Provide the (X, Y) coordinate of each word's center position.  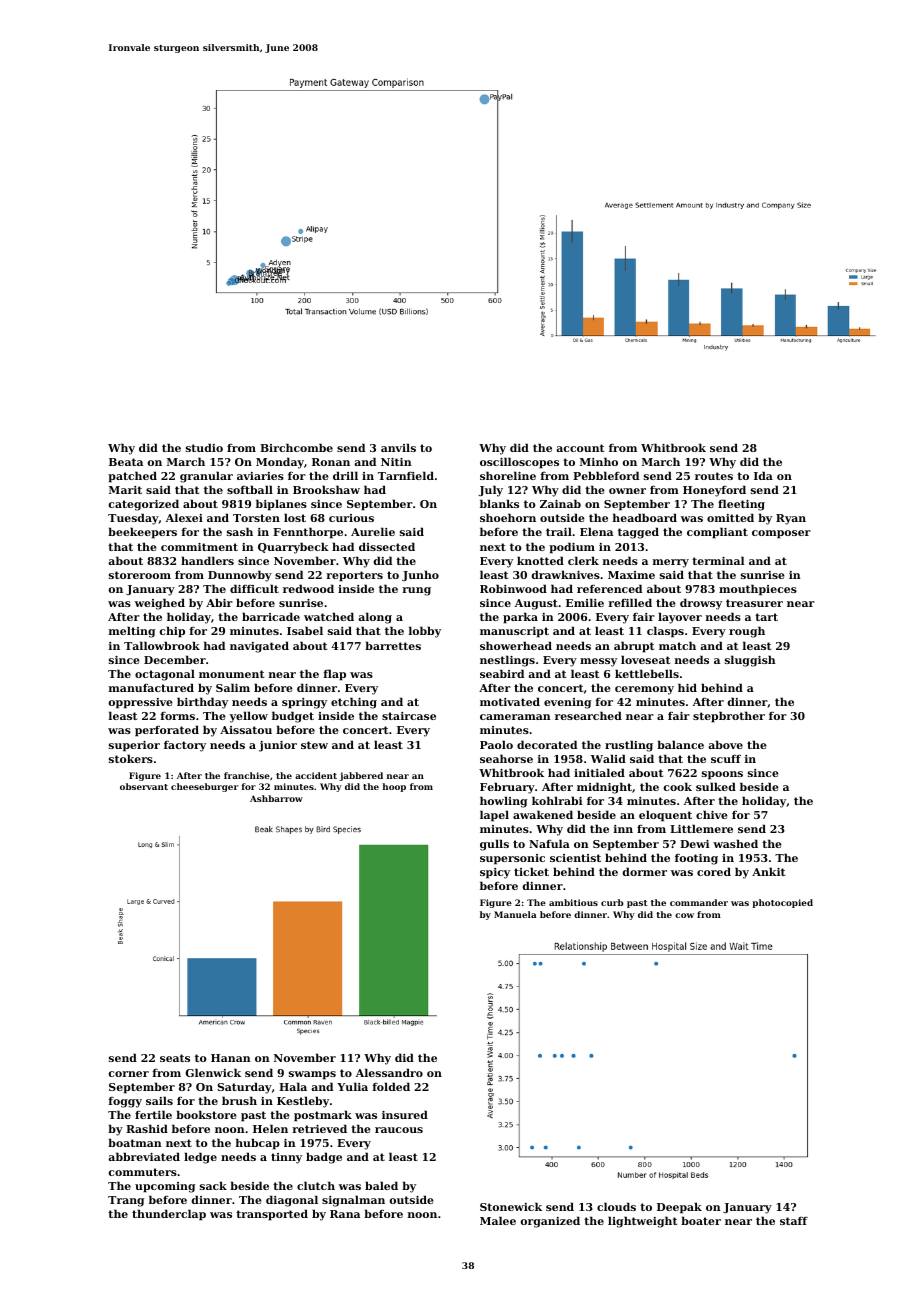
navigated (259, 647)
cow (684, 915)
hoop (394, 787)
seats (175, 1058)
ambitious (573, 902)
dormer (645, 871)
